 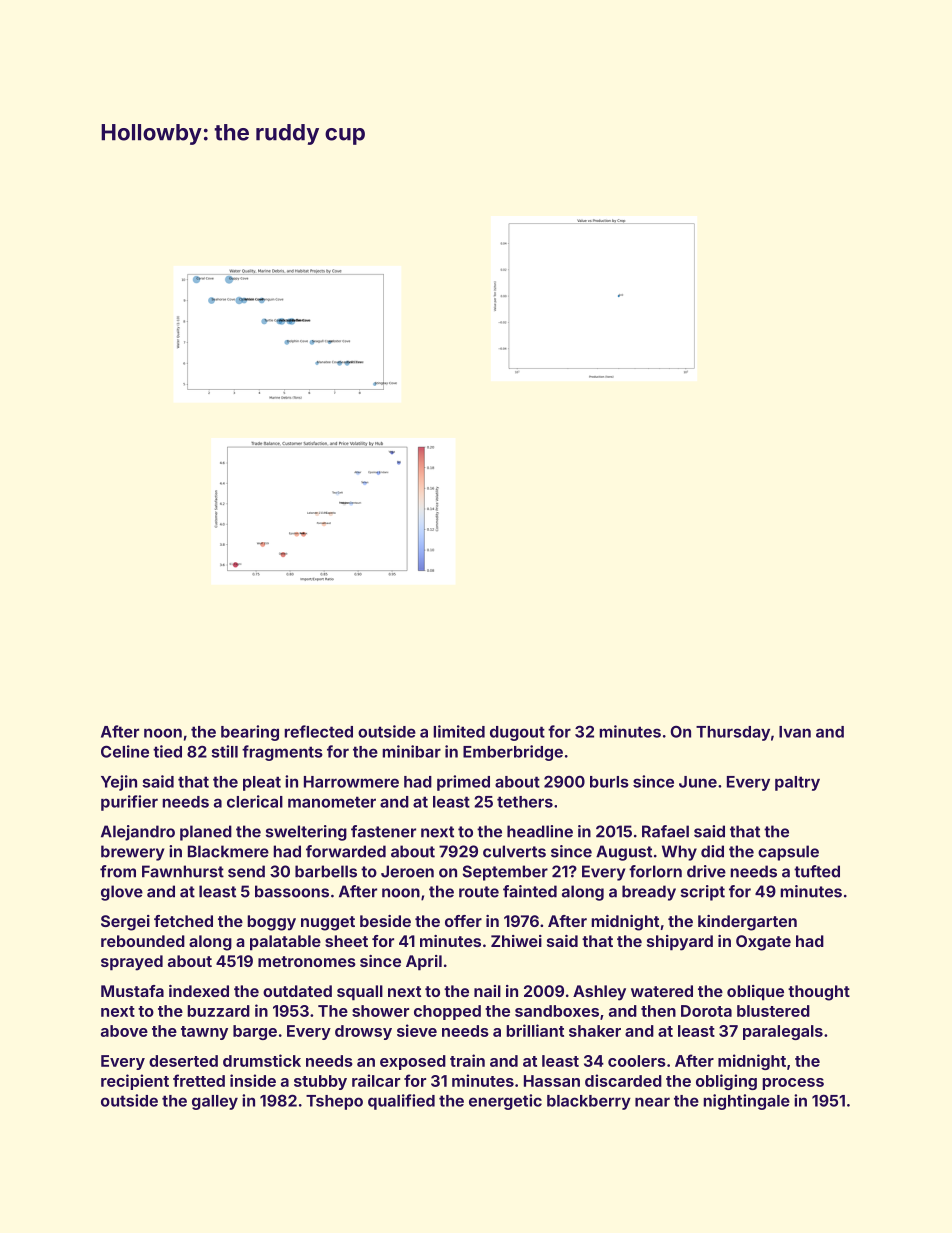 I want to click on Rafael, so click(x=665, y=831).
